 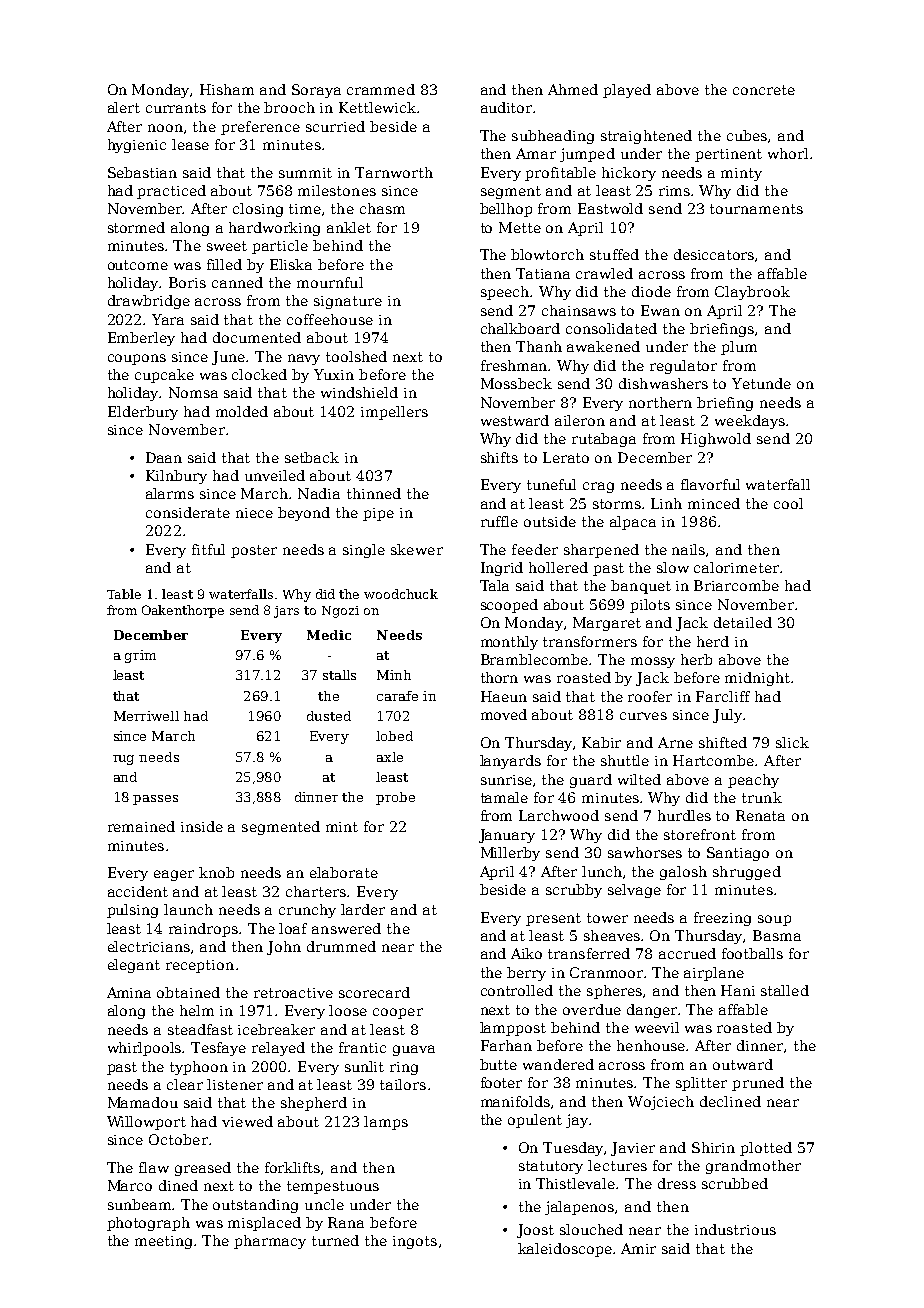 What do you see at coordinates (374, 992) in the screenshot?
I see `scorecard` at bounding box center [374, 992].
